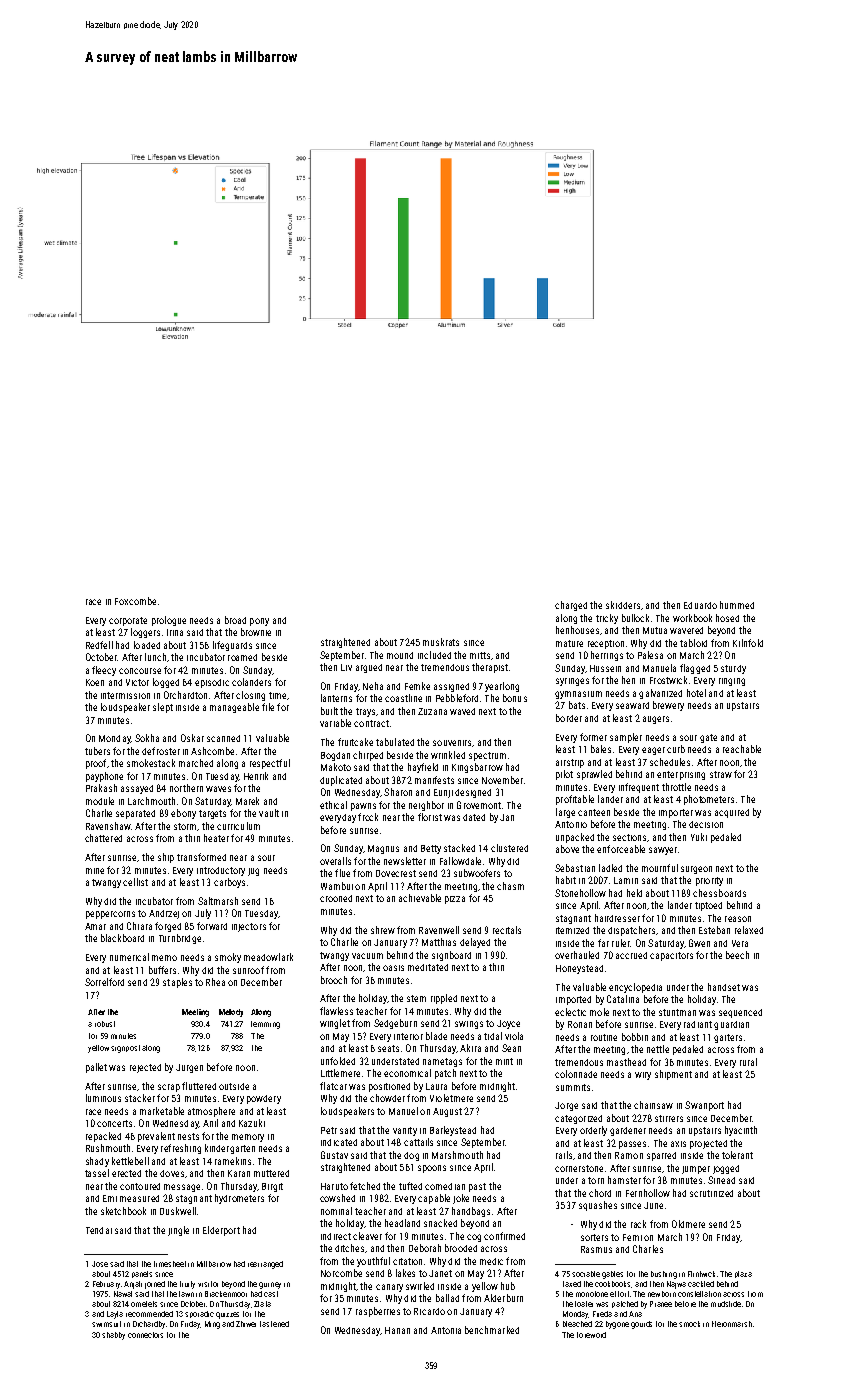 This page has height=1400, width=849. What do you see at coordinates (459, 848) in the page?
I see `stacked` at bounding box center [459, 848].
